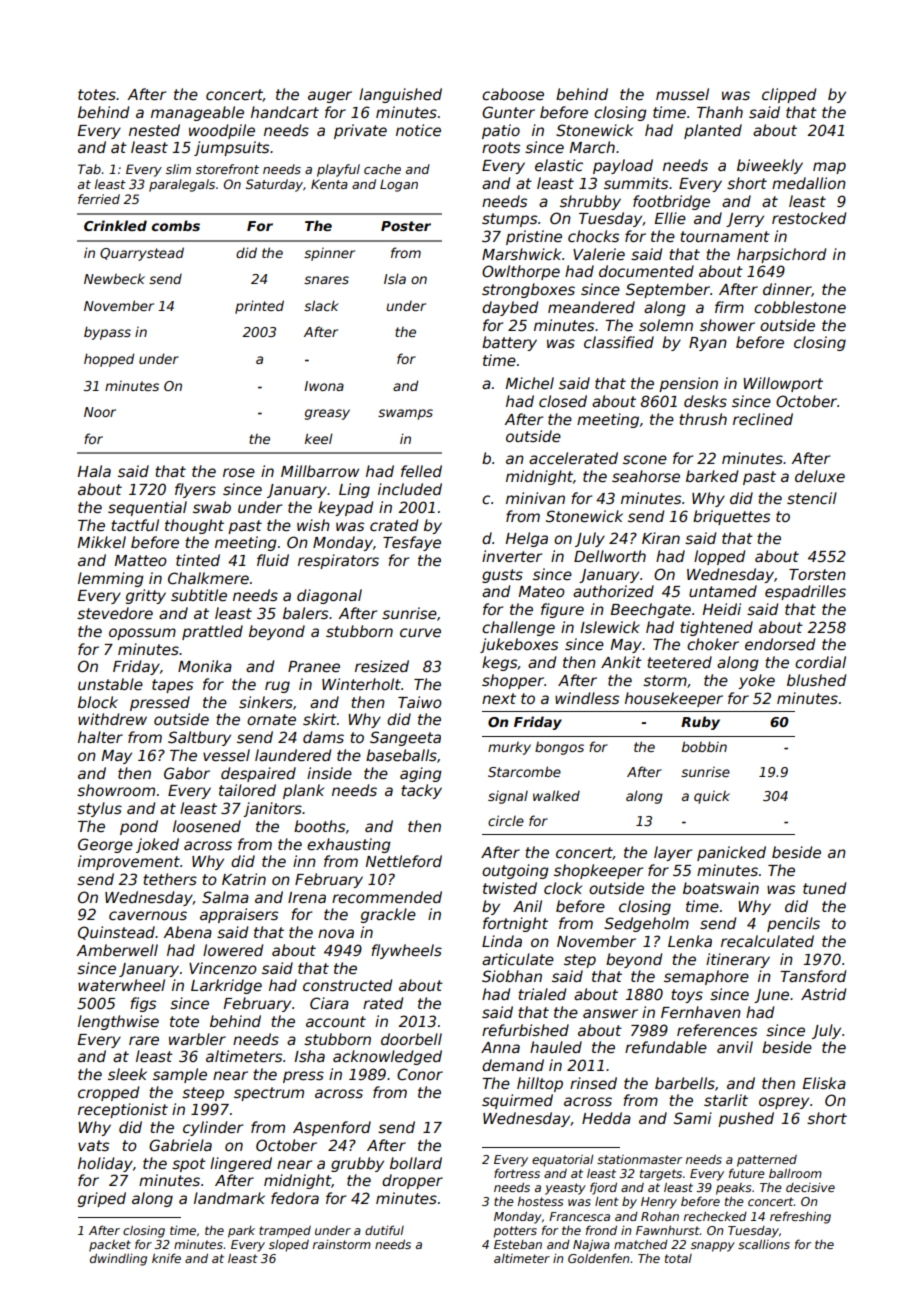 The image size is (924, 1308). Describe the element at coordinates (105, 1164) in the screenshot. I see `holiday` at that location.
